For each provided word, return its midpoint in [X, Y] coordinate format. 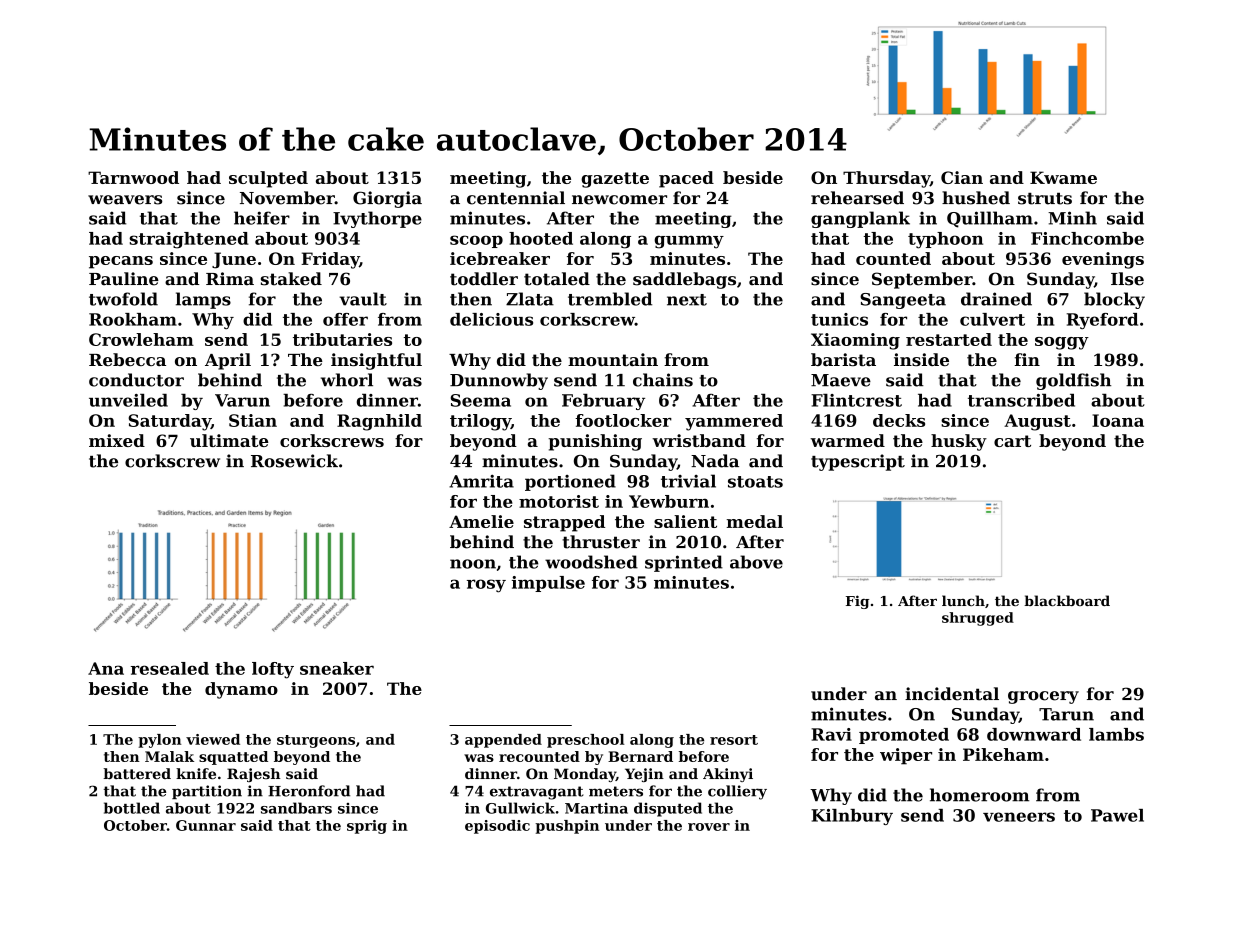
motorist [559, 501]
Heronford [309, 791]
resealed [170, 668]
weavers [125, 200]
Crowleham [141, 339]
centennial [516, 198]
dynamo [241, 690]
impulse [548, 584]
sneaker [337, 668]
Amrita [481, 481]
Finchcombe [1087, 238]
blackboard [1067, 600]
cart [1012, 441]
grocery [1043, 697]
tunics [839, 319]
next [687, 300]
